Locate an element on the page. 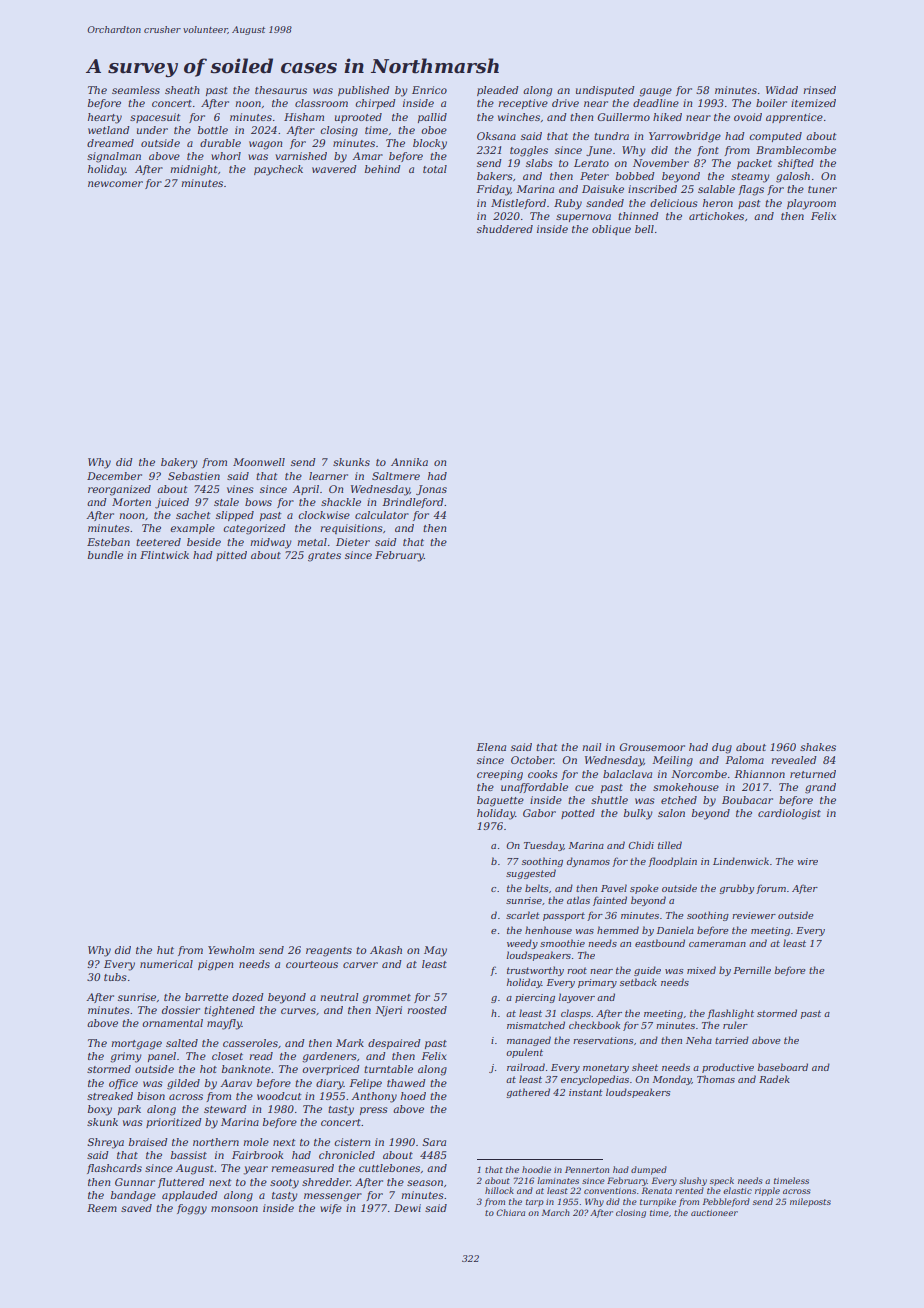  tuner is located at coordinates (822, 189).
